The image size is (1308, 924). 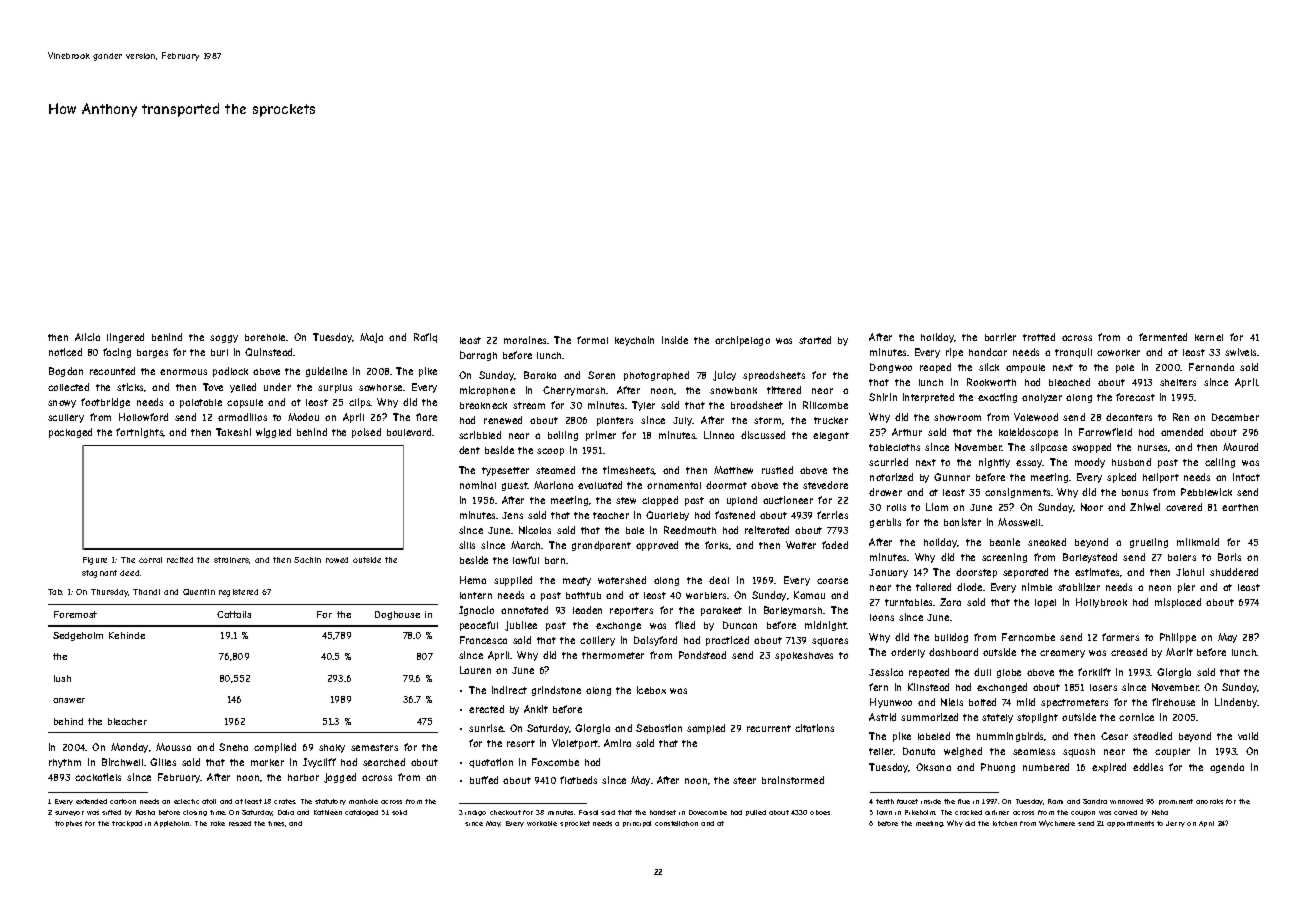 I want to click on guideline, so click(x=326, y=372).
